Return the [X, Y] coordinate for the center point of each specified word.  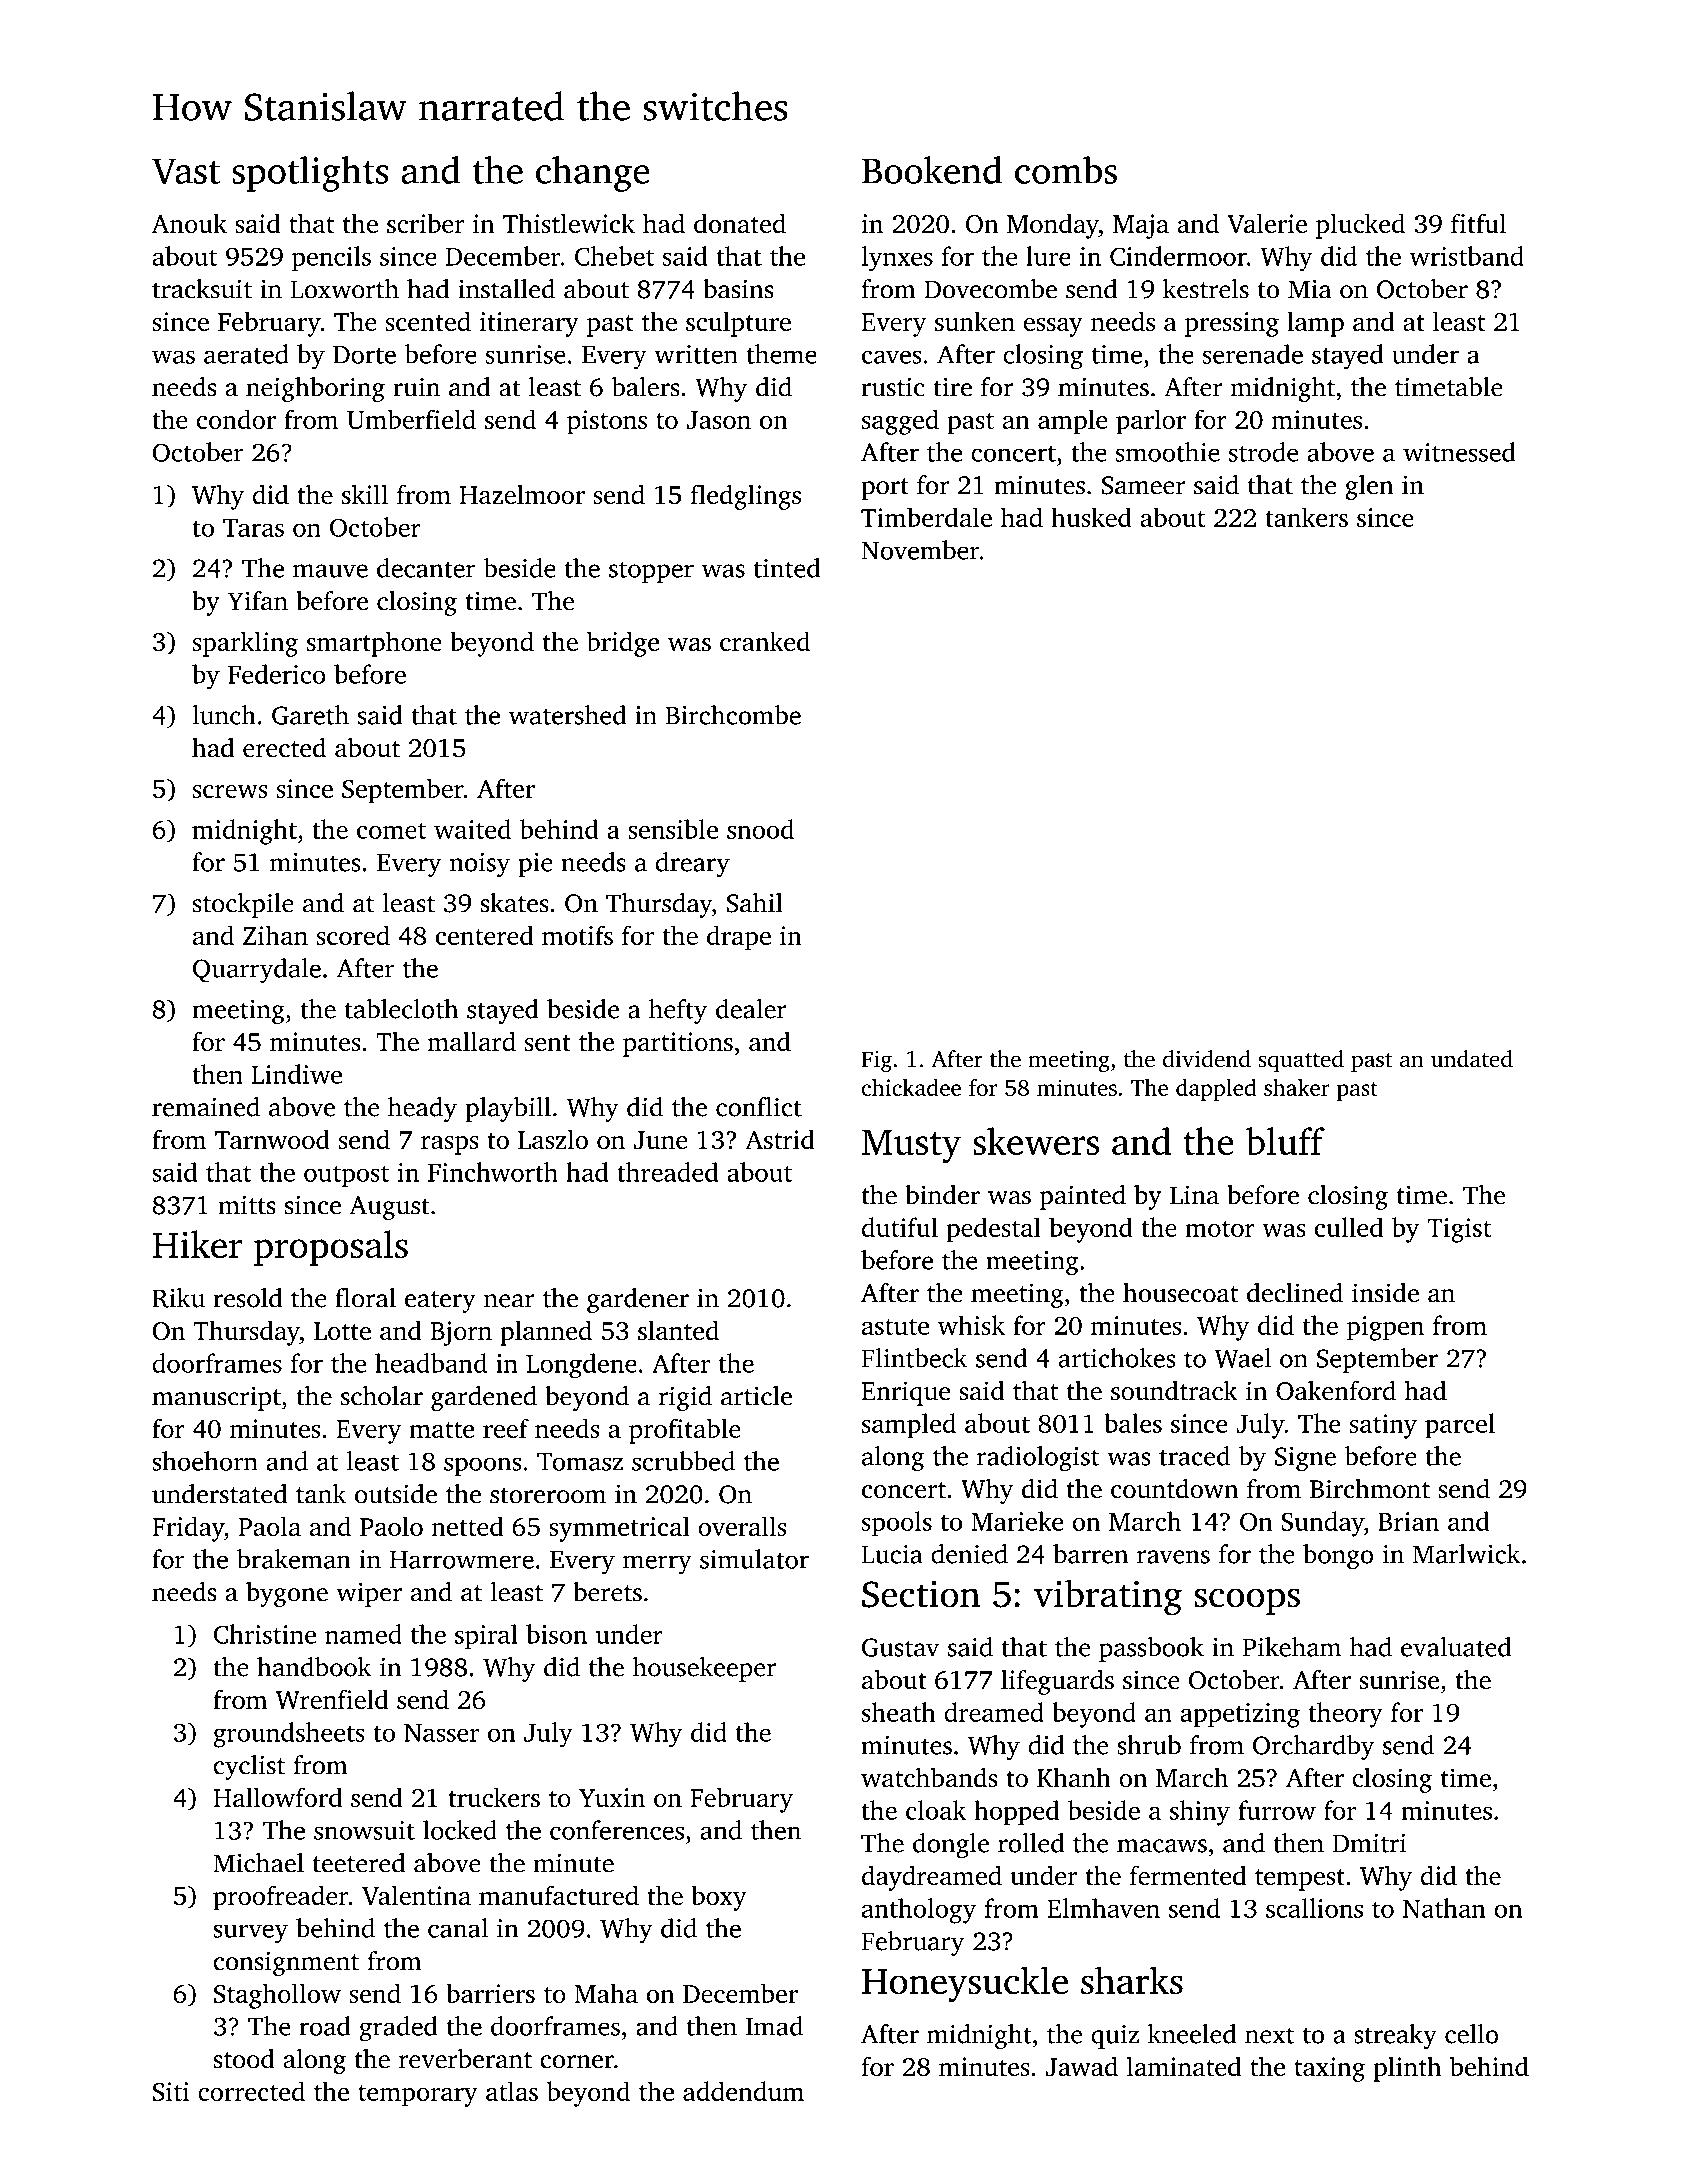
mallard [471, 1041]
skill [365, 494]
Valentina [416, 1895]
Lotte [342, 1331]
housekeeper [704, 1669]
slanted [678, 1330]
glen [1369, 487]
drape [739, 938]
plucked [1360, 226]
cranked [765, 641]
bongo [1338, 1557]
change [593, 174]
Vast [186, 171]
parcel [1460, 1426]
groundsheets [289, 1735]
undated [1472, 1059]
